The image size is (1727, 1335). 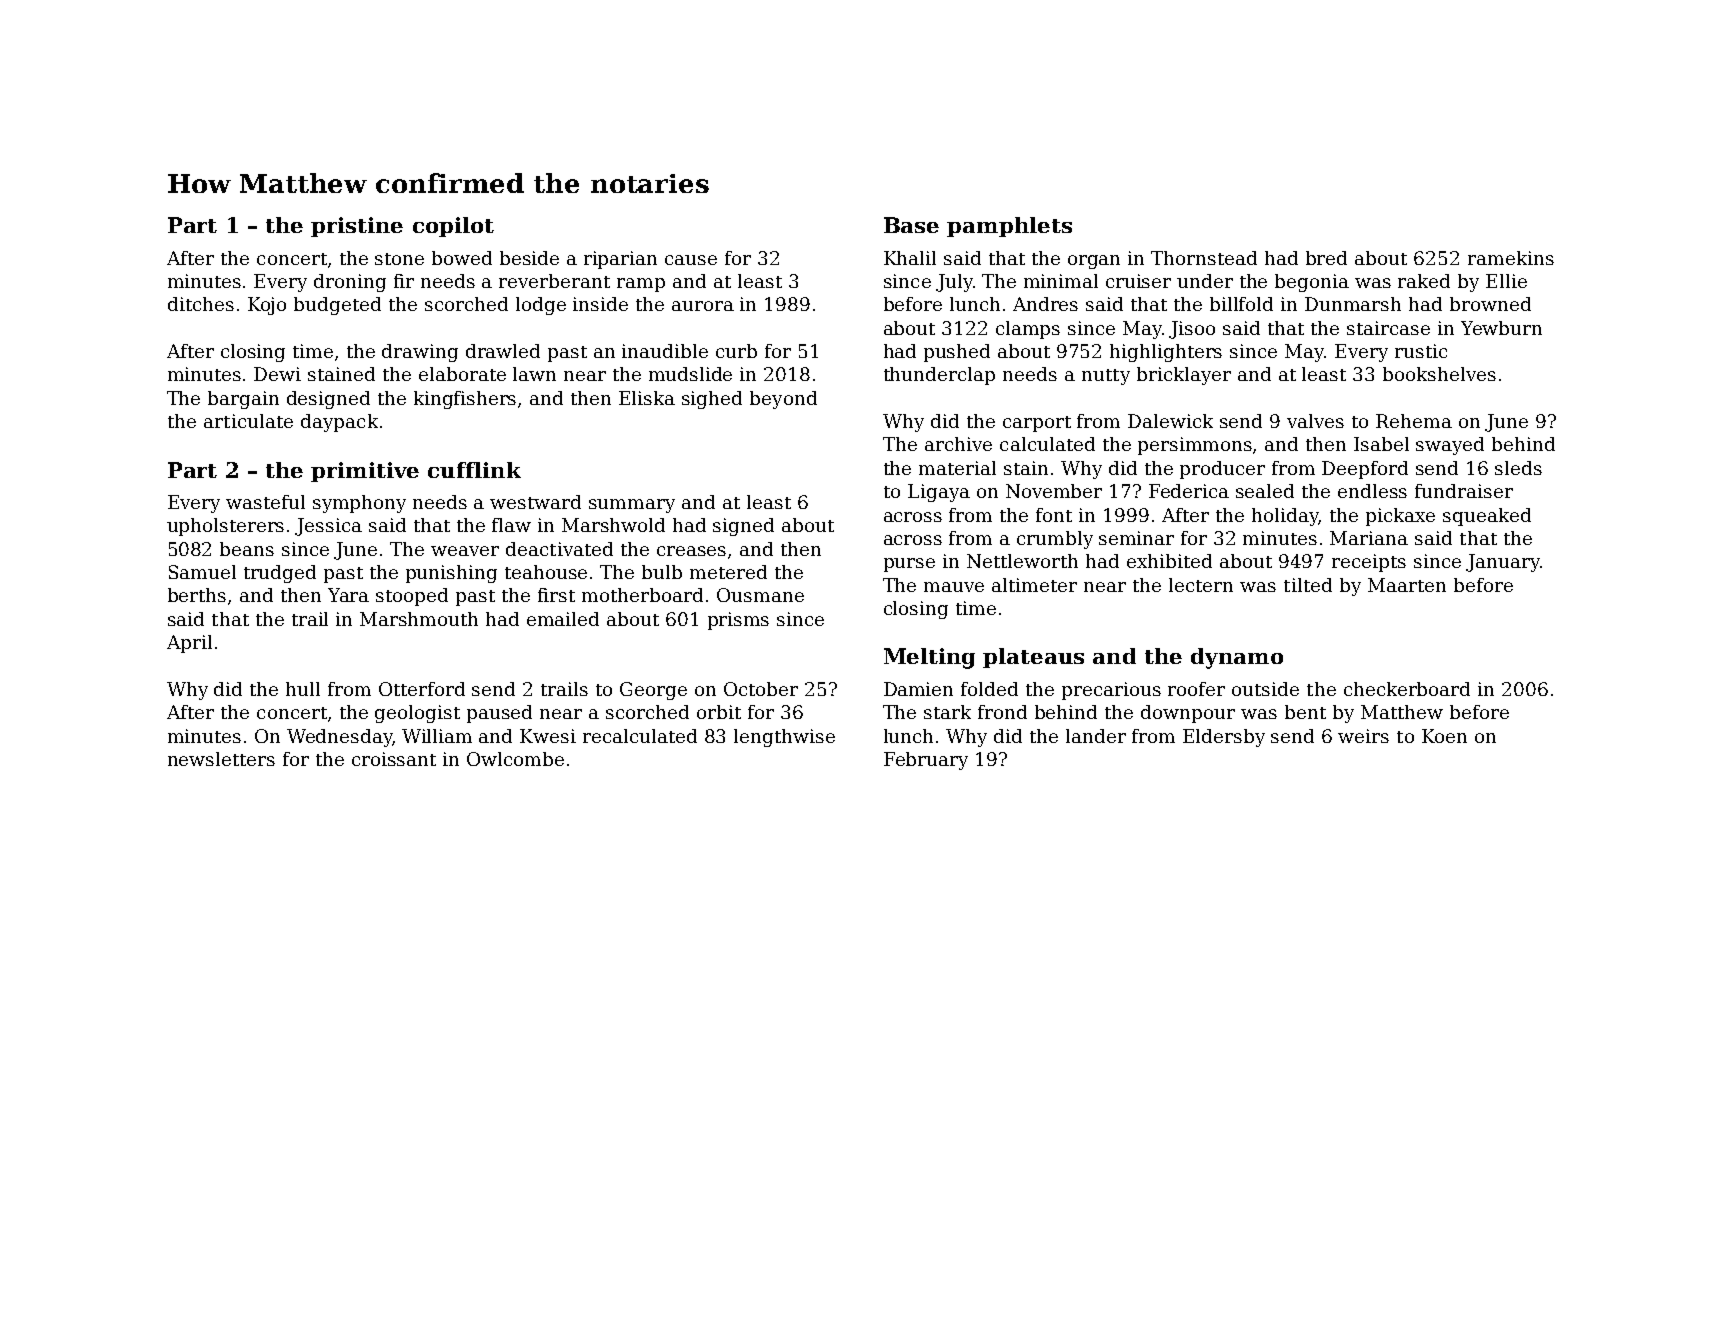 I want to click on February, so click(x=926, y=761).
